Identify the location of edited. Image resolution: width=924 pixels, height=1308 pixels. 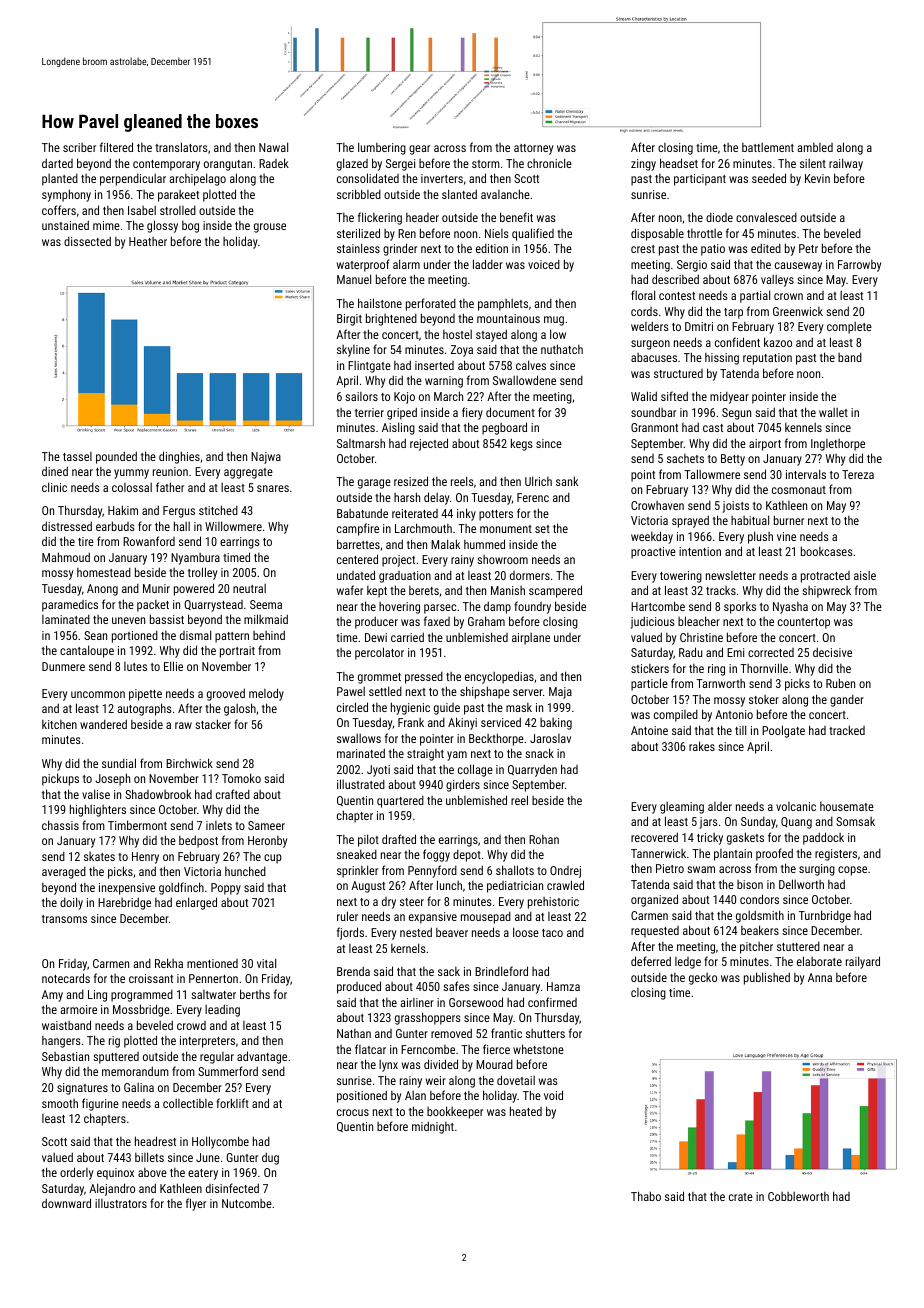
(766, 248).
